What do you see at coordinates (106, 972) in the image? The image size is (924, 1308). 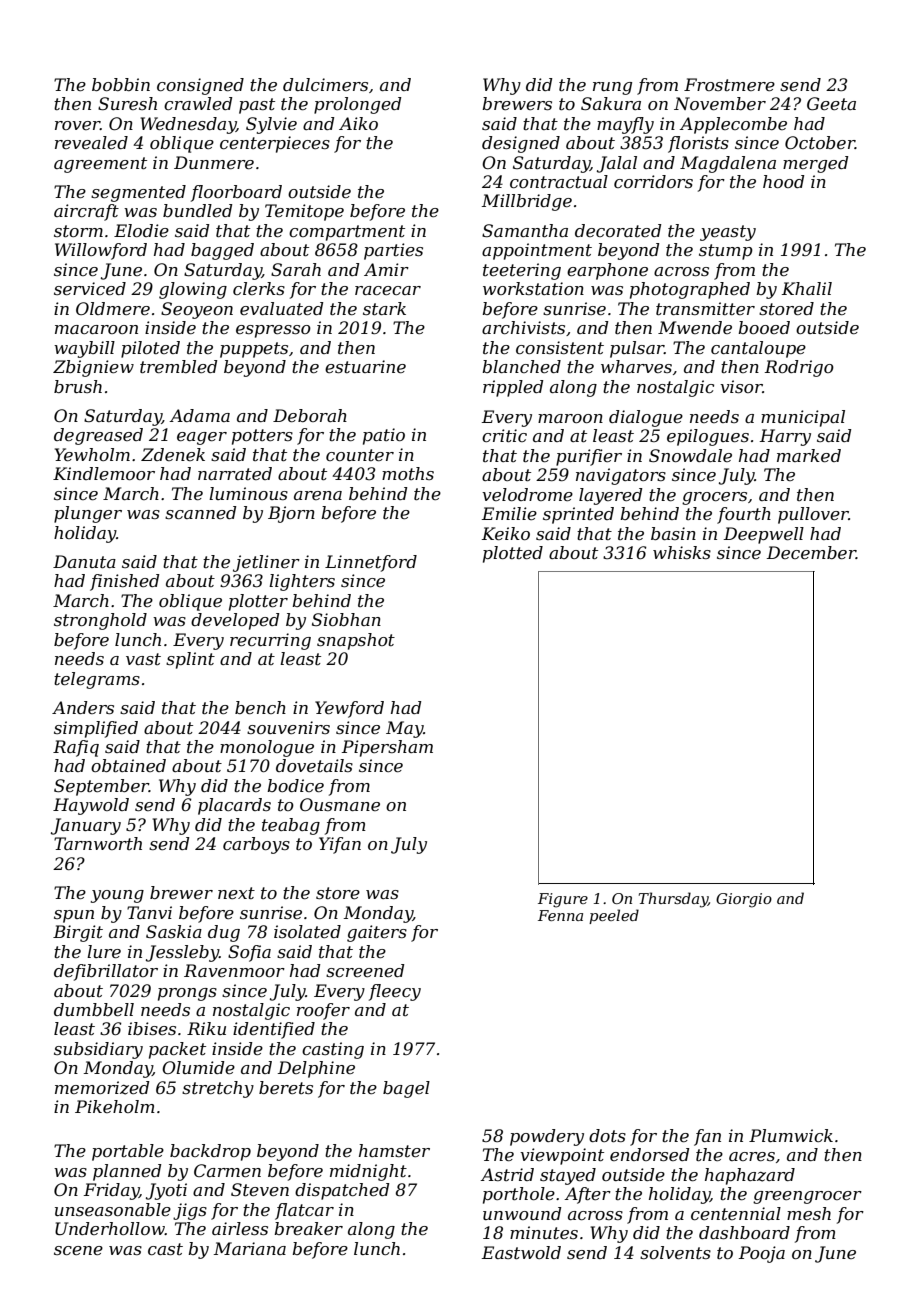 I see `defibrillator` at bounding box center [106, 972].
